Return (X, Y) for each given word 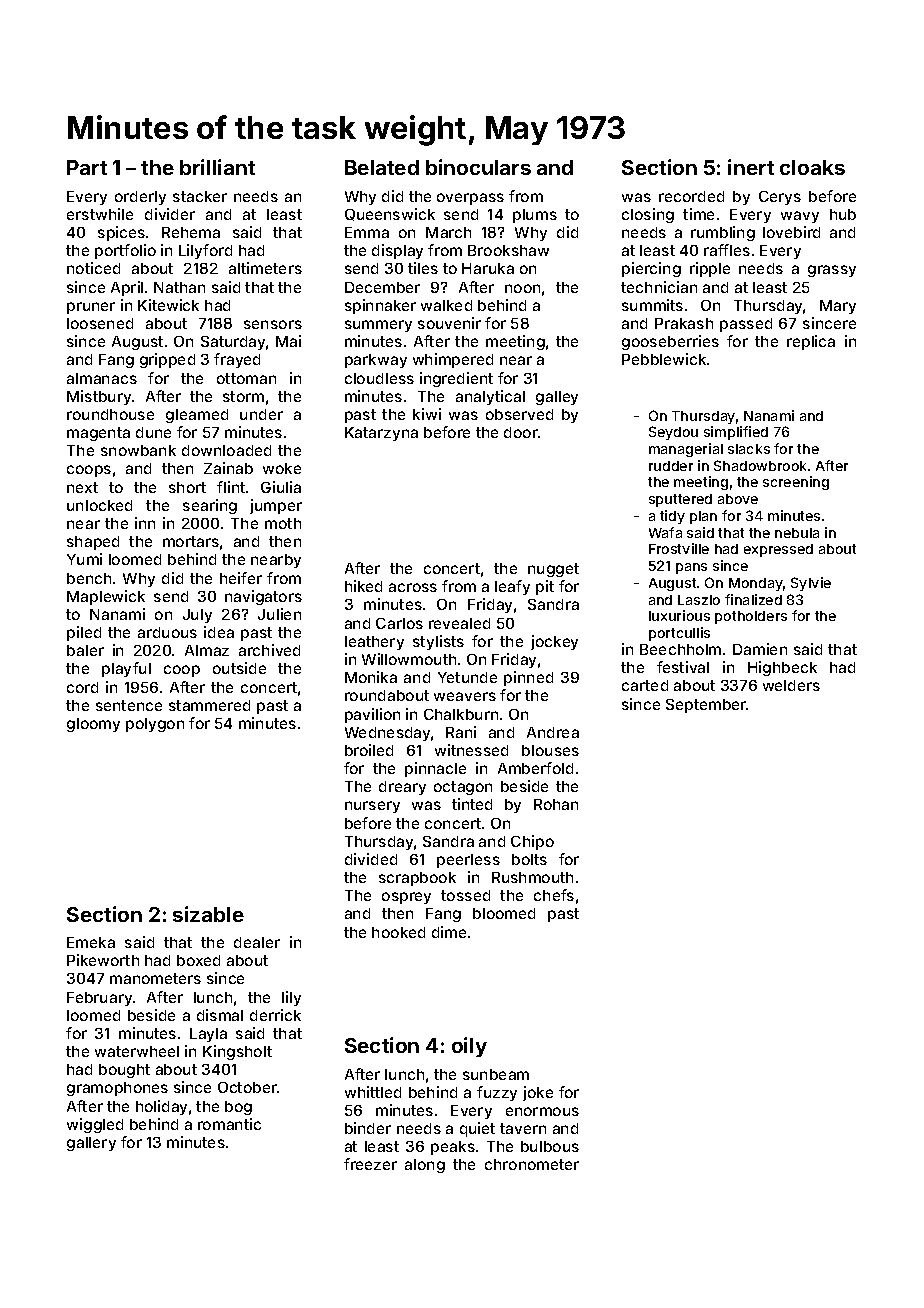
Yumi (84, 559)
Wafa (665, 532)
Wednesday (387, 734)
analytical (490, 397)
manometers (155, 978)
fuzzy (497, 1093)
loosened (100, 323)
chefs (554, 895)
